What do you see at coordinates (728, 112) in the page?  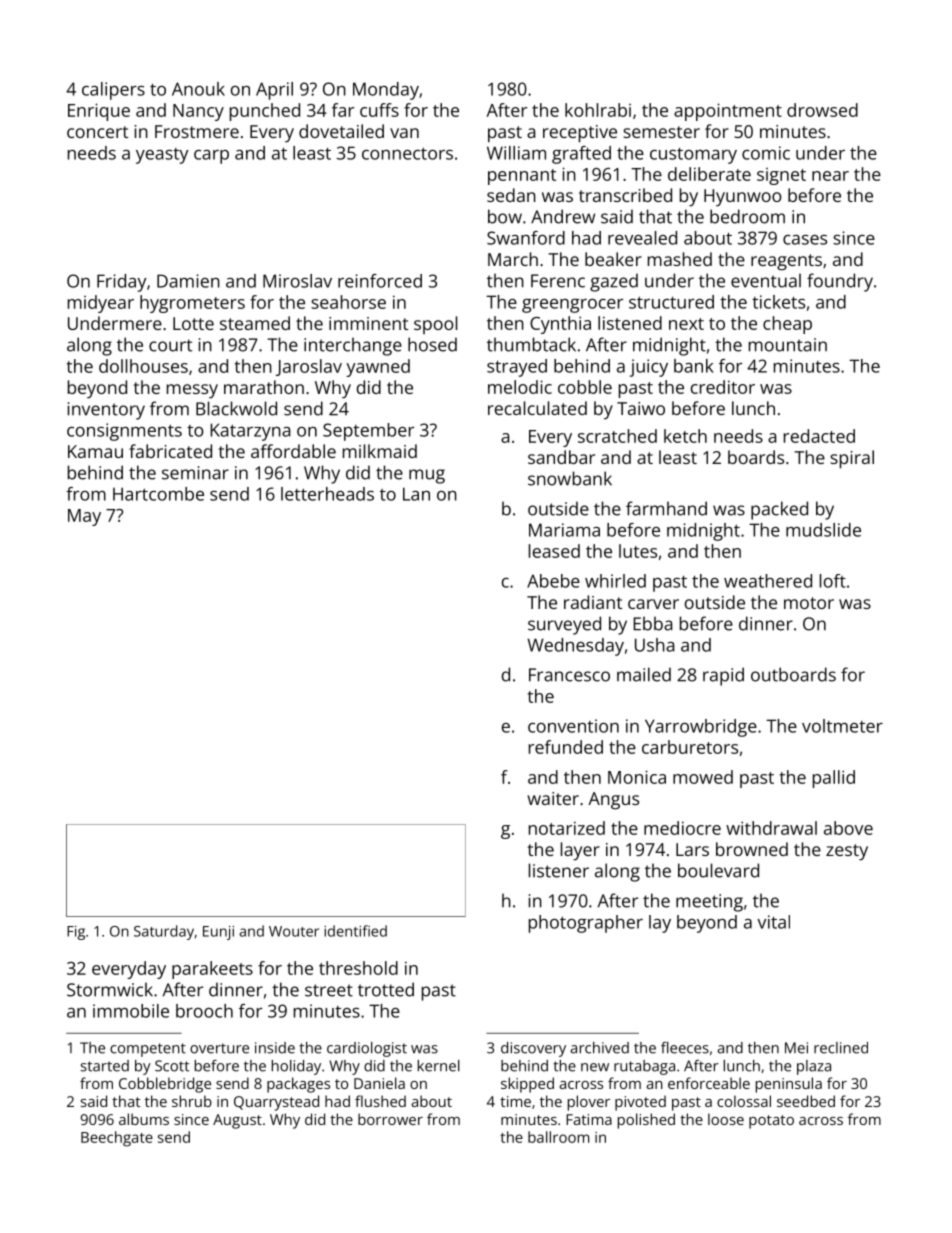 I see `appointment` at bounding box center [728, 112].
